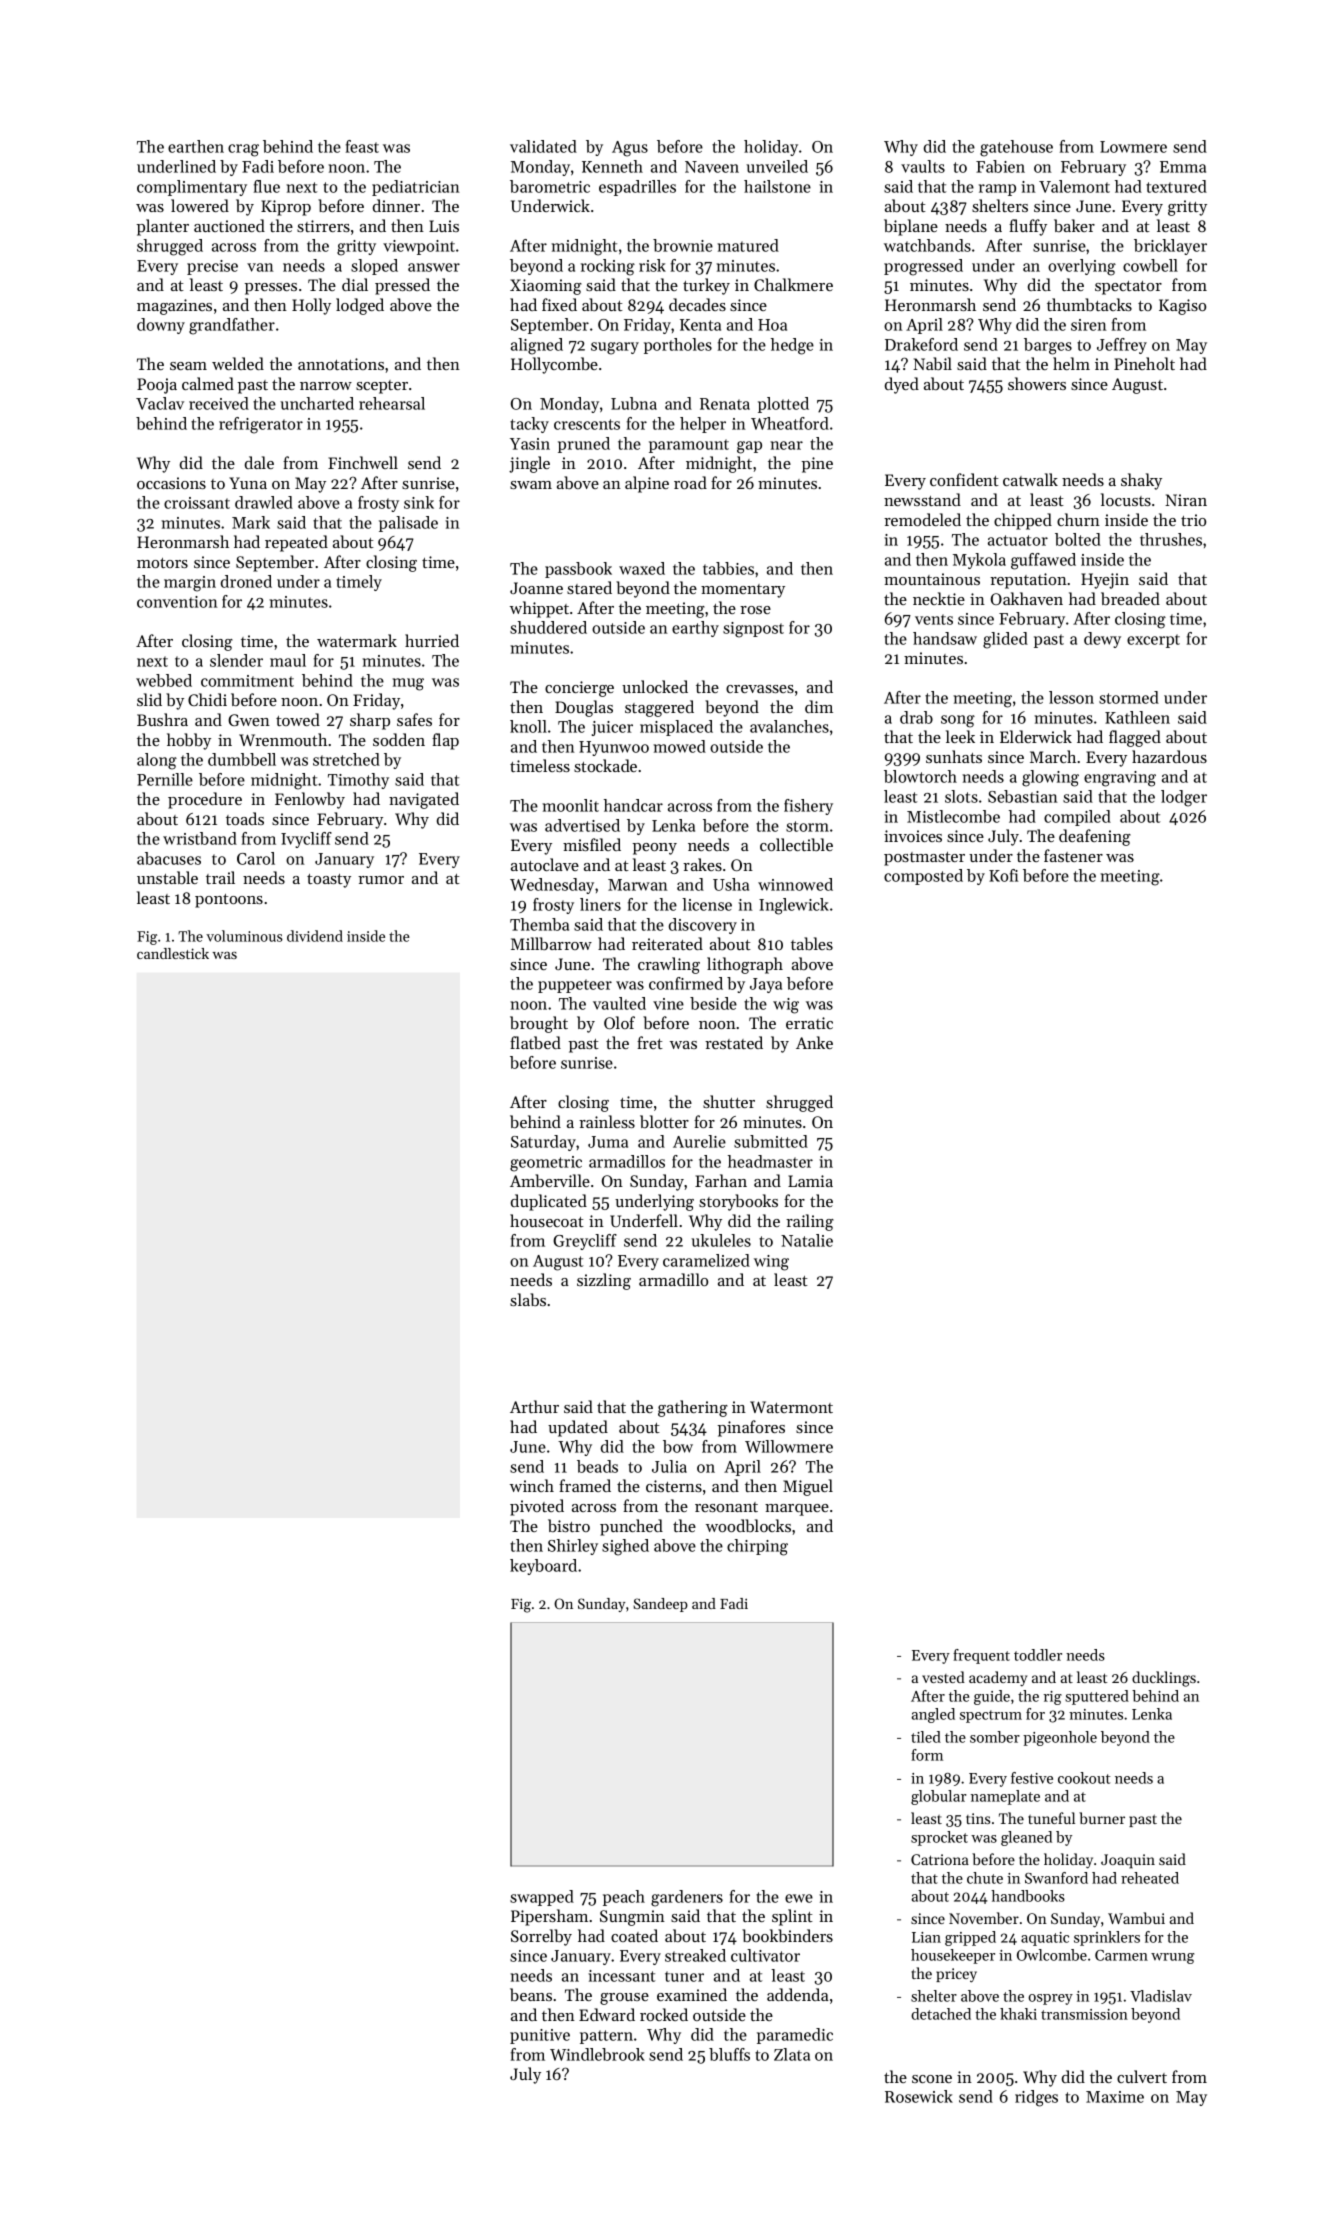  What do you see at coordinates (916, 717) in the document?
I see `drab` at bounding box center [916, 717].
